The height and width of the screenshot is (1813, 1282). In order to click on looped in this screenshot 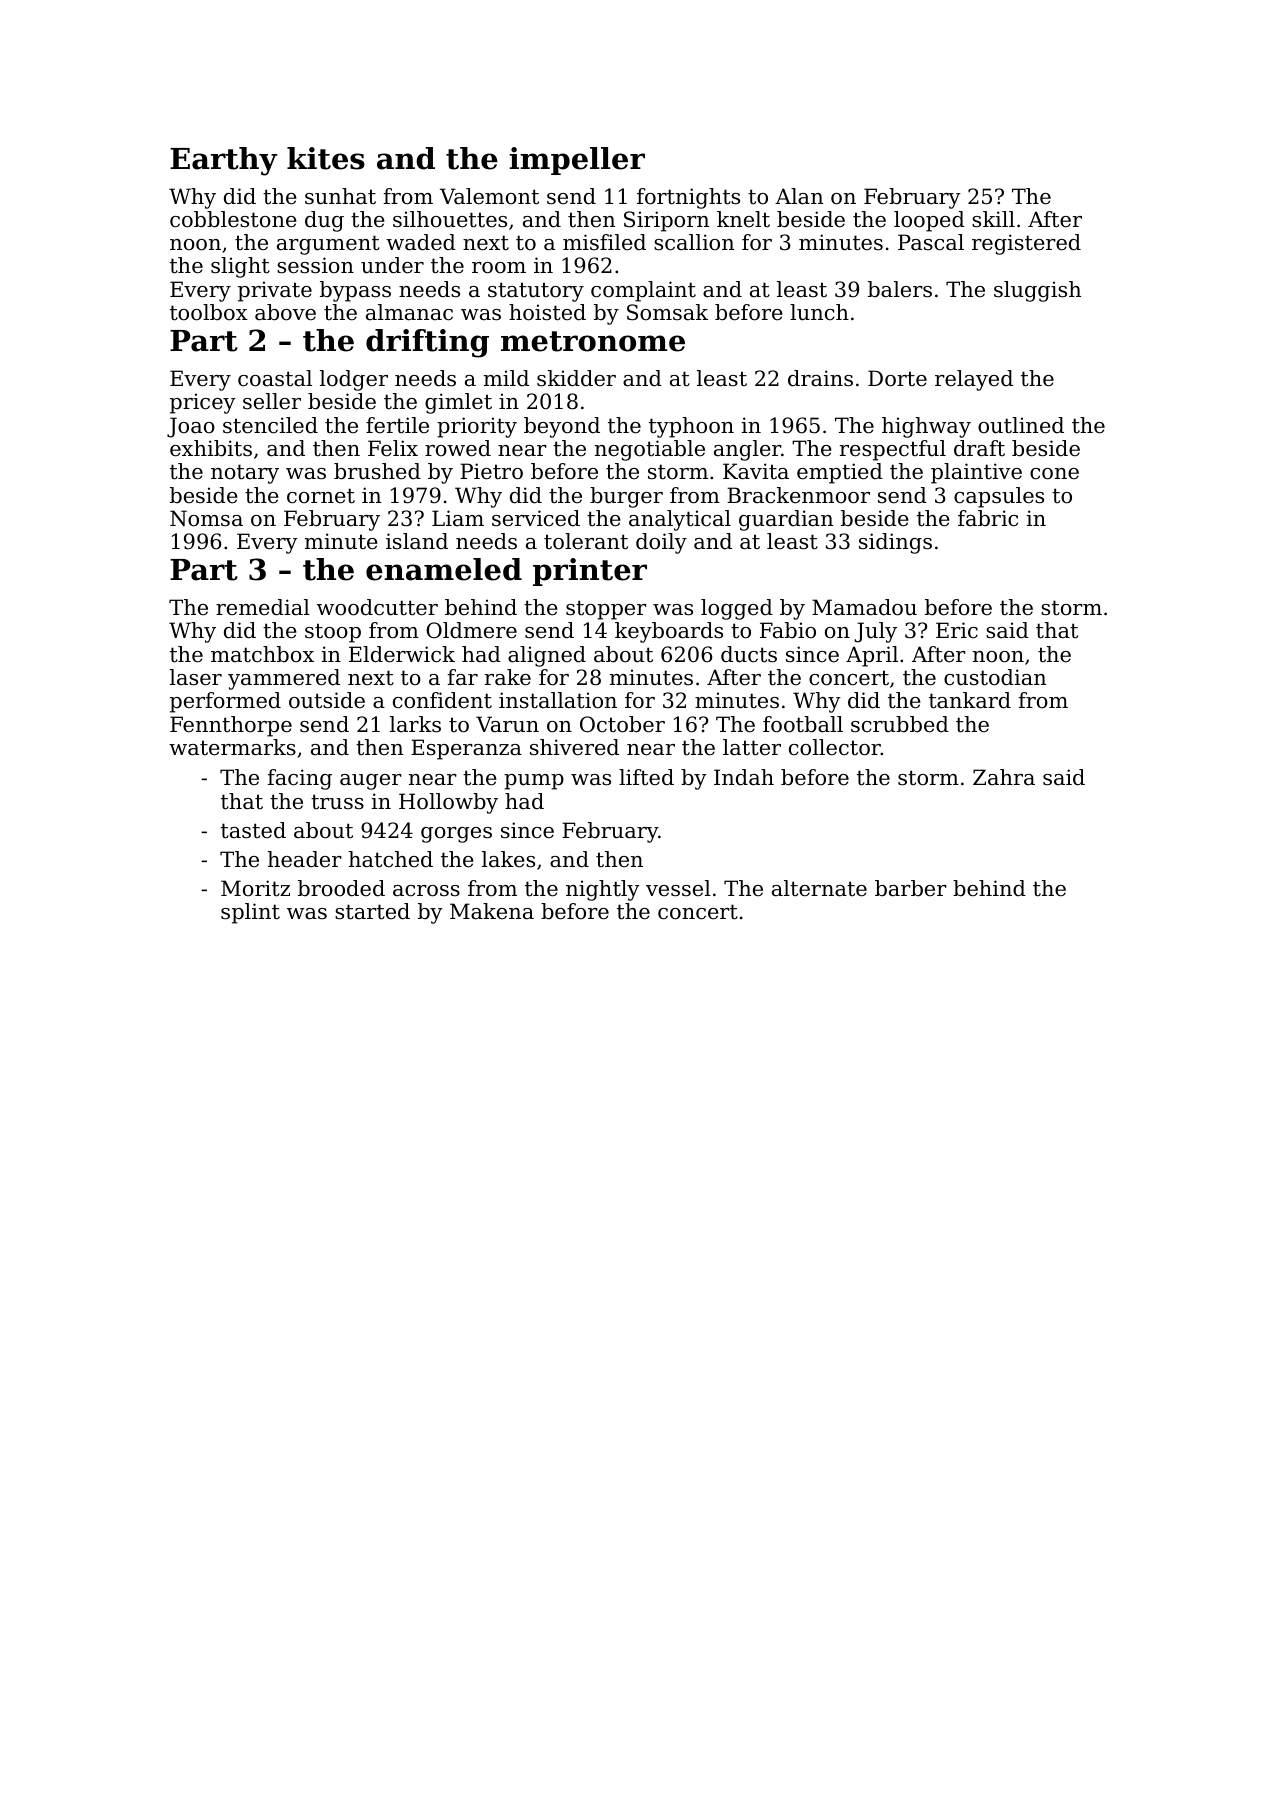, I will do `click(929, 221)`.
